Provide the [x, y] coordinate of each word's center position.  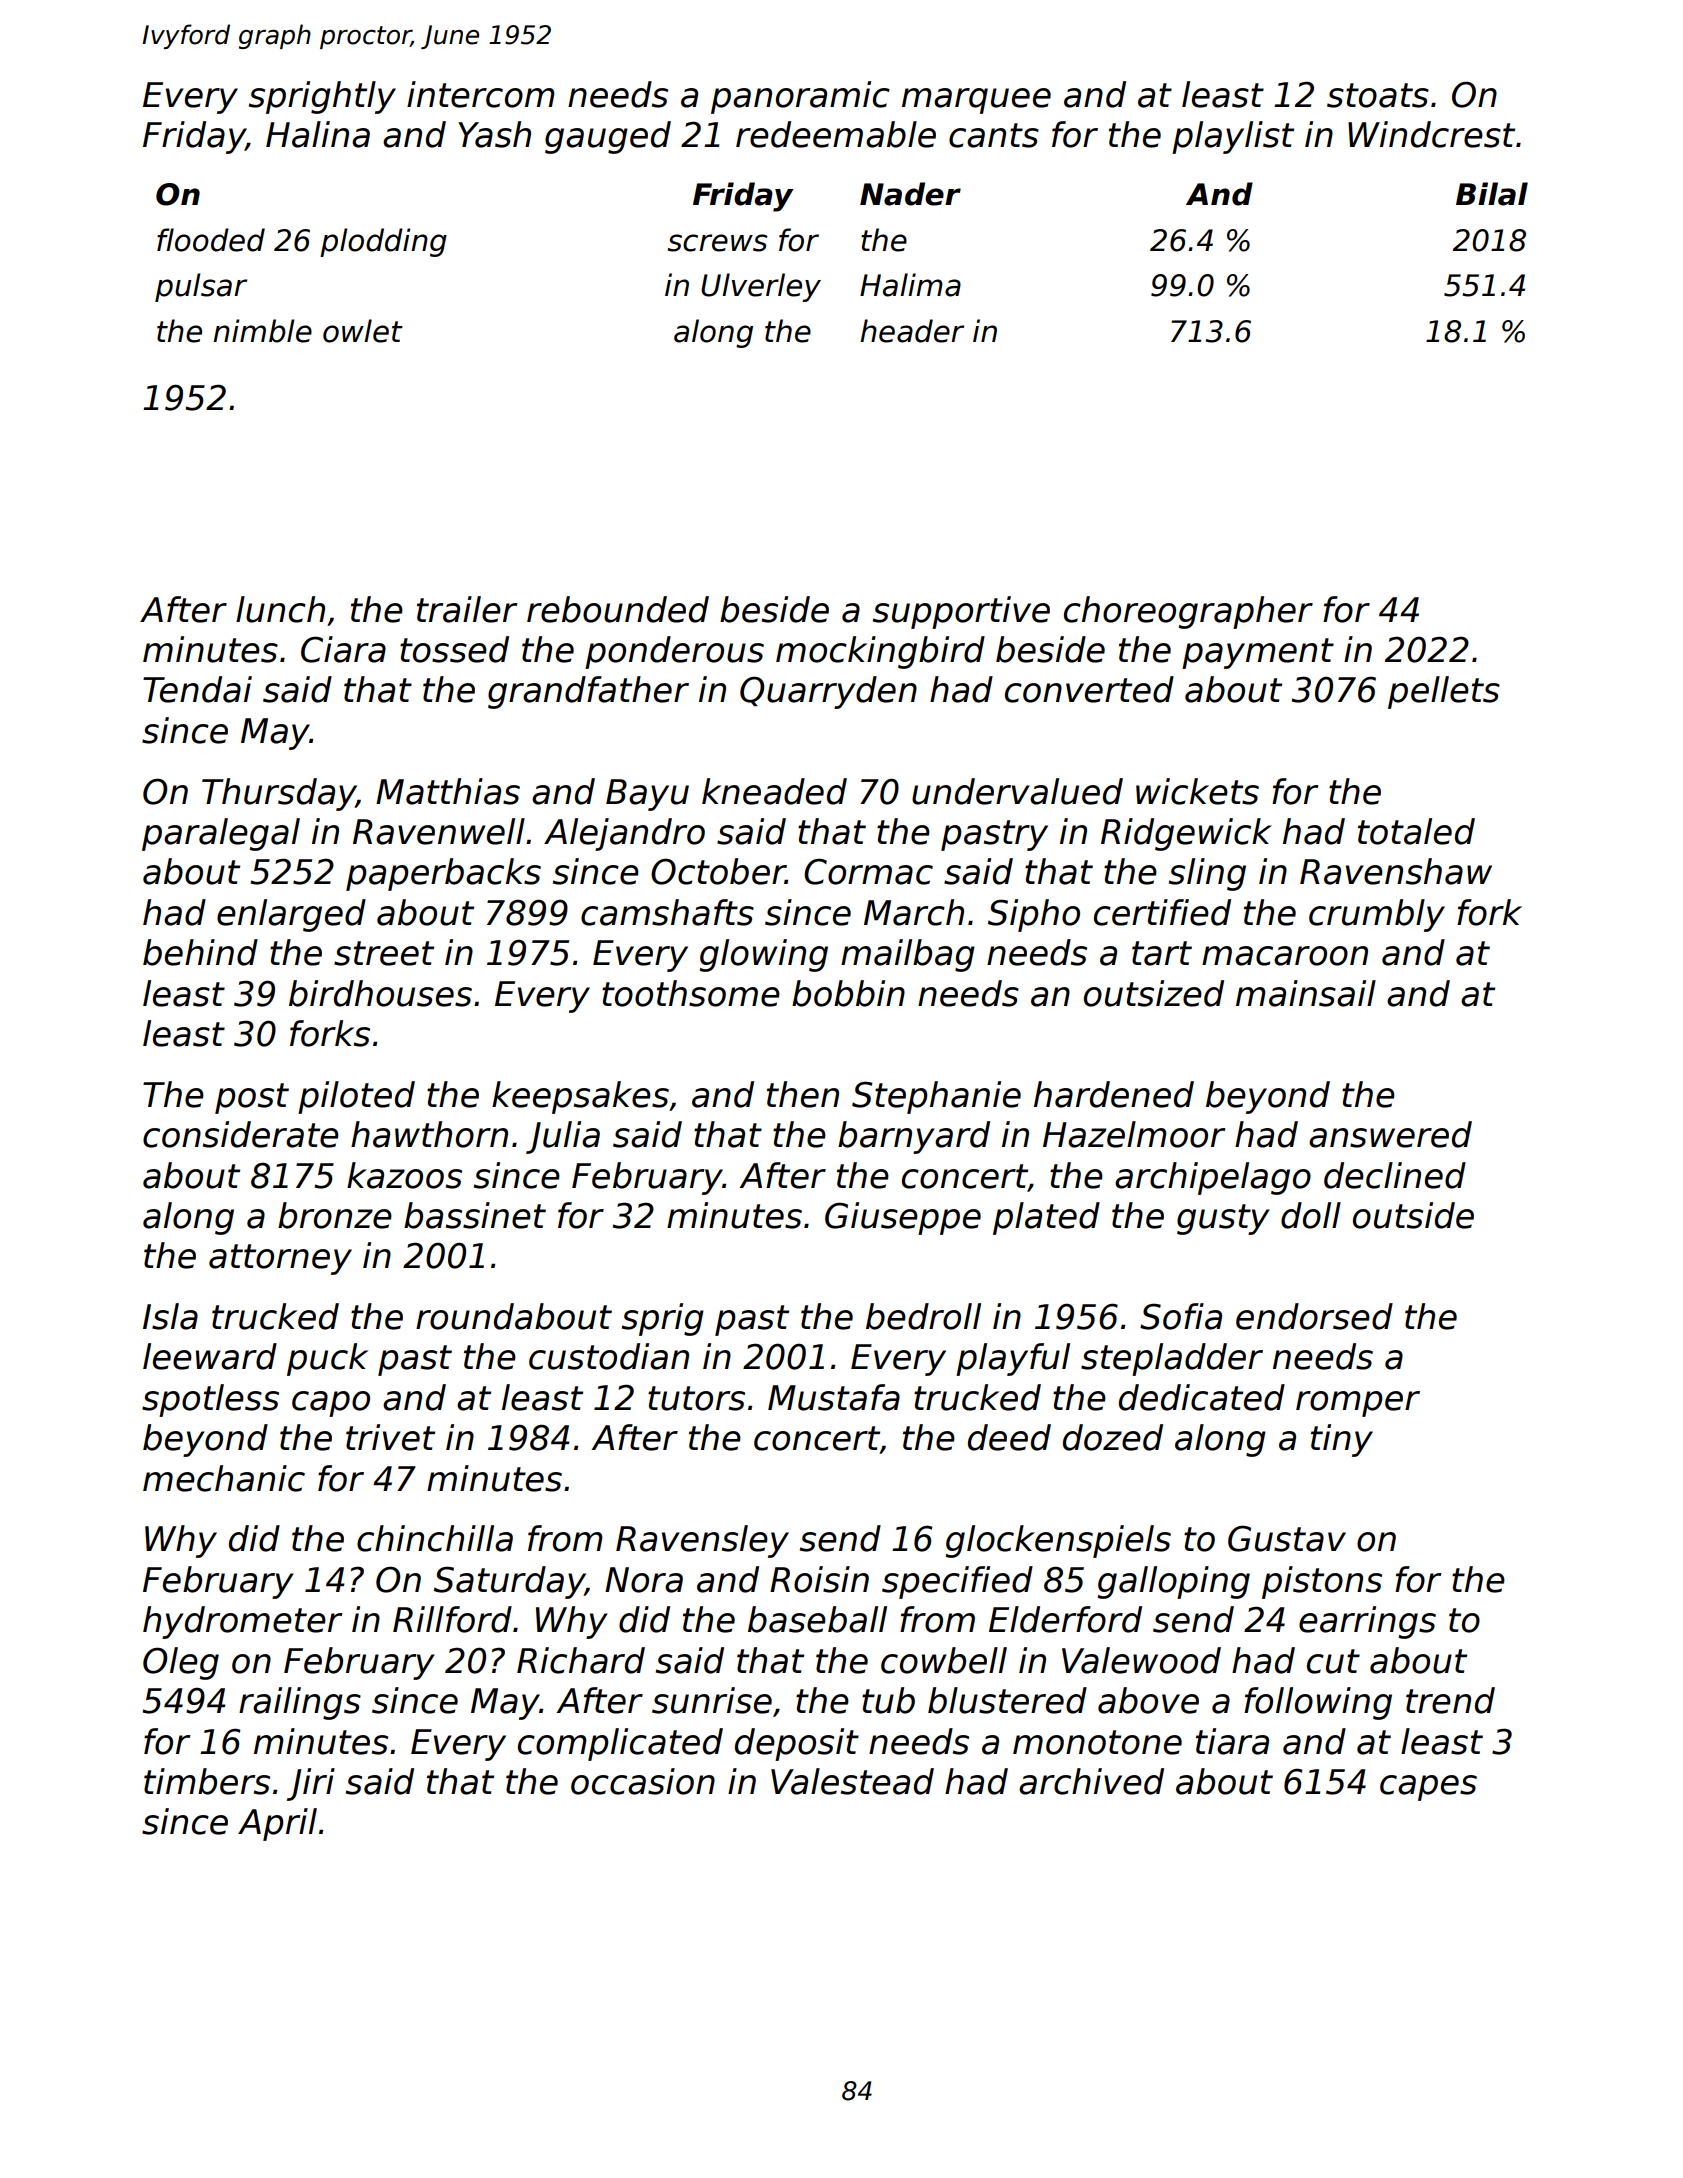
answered [1390, 1134]
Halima [910, 285]
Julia [563, 1137]
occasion [643, 1781]
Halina [318, 134]
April [277, 1824]
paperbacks [443, 874]
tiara [1232, 1741]
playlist [1233, 137]
